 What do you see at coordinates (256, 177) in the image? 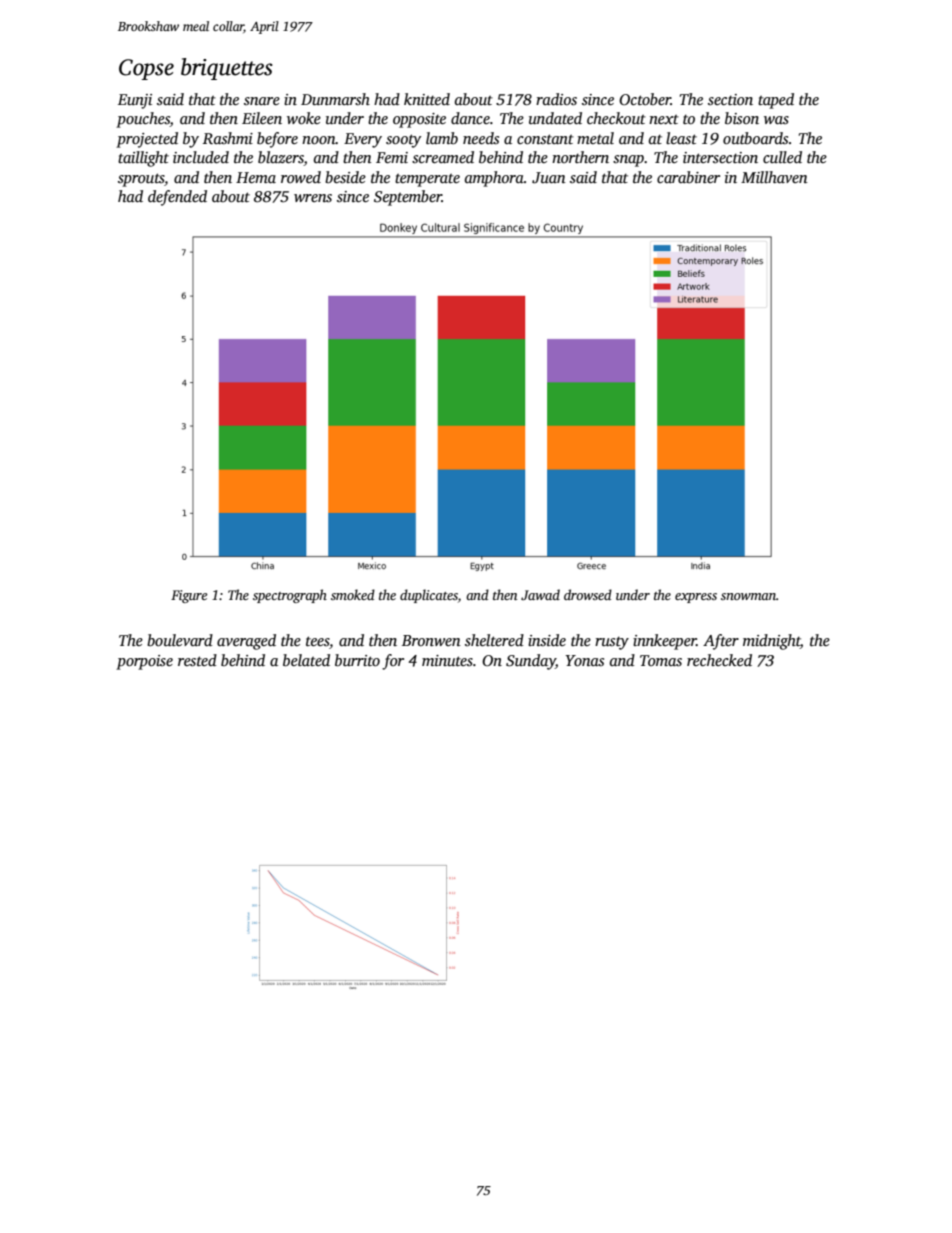
I see `Hema` at bounding box center [256, 177].
